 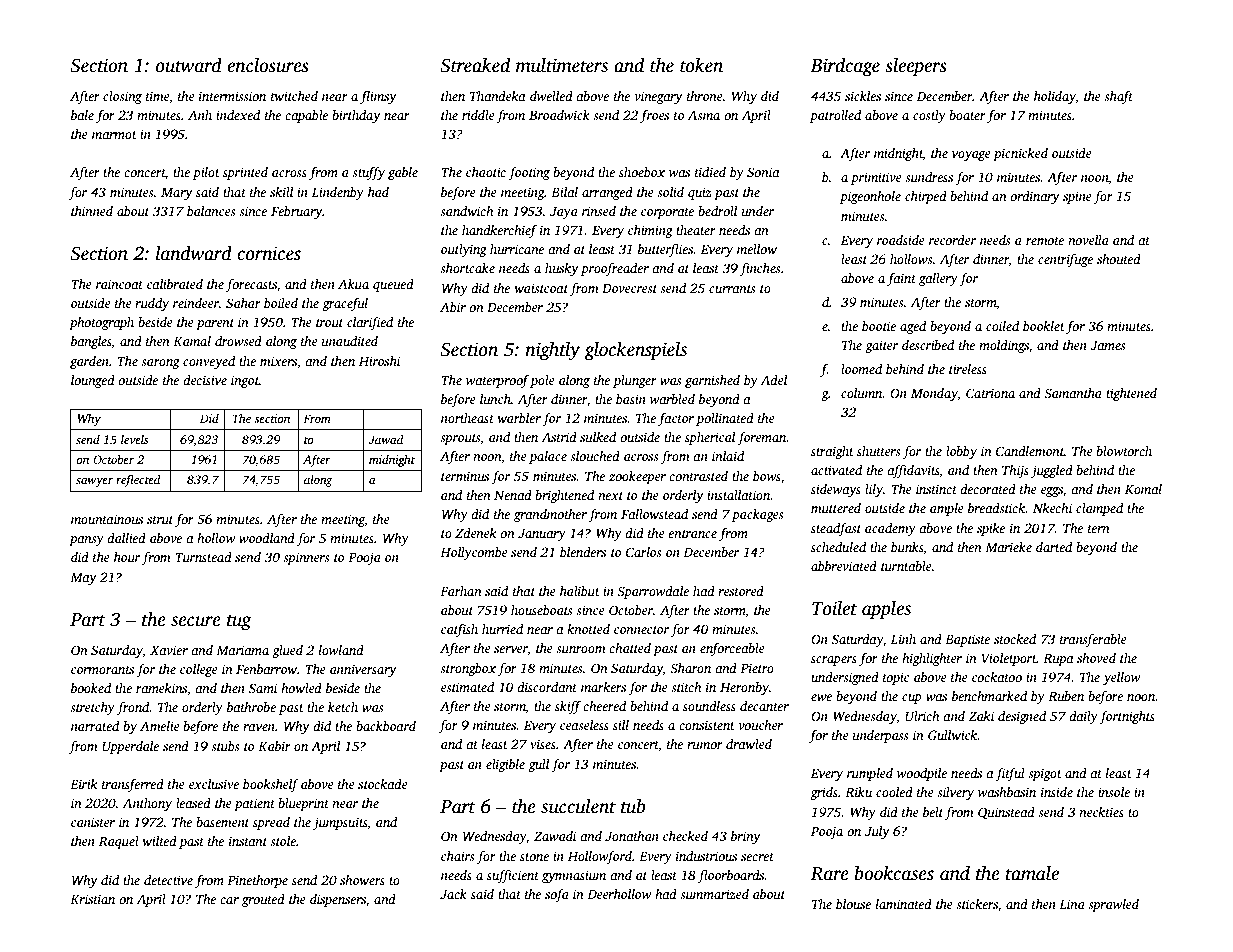 What do you see at coordinates (268, 65) in the screenshot?
I see `enclosures` at bounding box center [268, 65].
